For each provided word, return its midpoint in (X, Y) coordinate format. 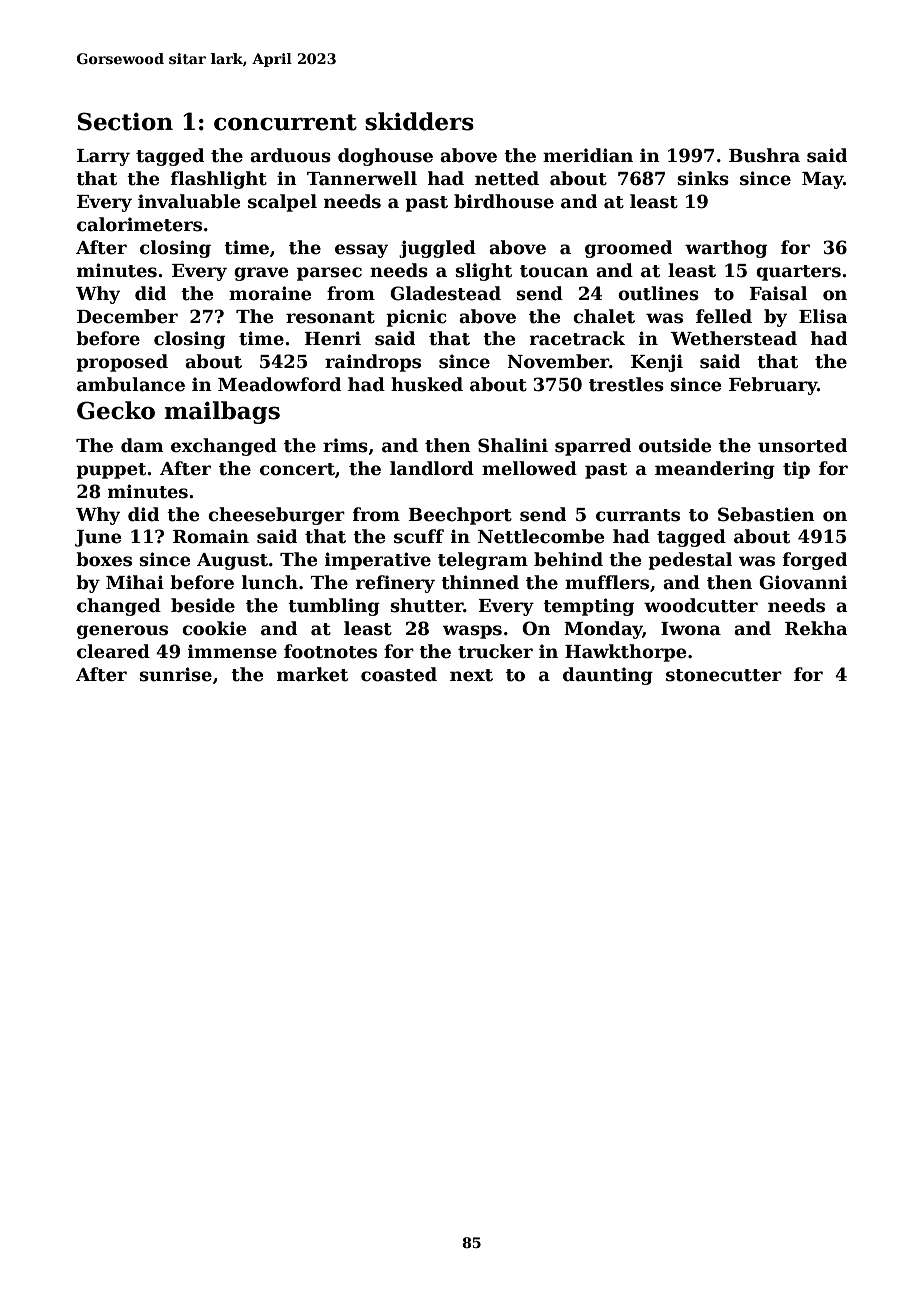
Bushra (764, 155)
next (471, 675)
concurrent (285, 122)
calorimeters (139, 224)
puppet (111, 471)
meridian (588, 155)
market (312, 674)
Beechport (460, 516)
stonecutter (724, 675)
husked (427, 384)
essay (361, 251)
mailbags (222, 412)
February (773, 386)
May (822, 180)
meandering (715, 470)
